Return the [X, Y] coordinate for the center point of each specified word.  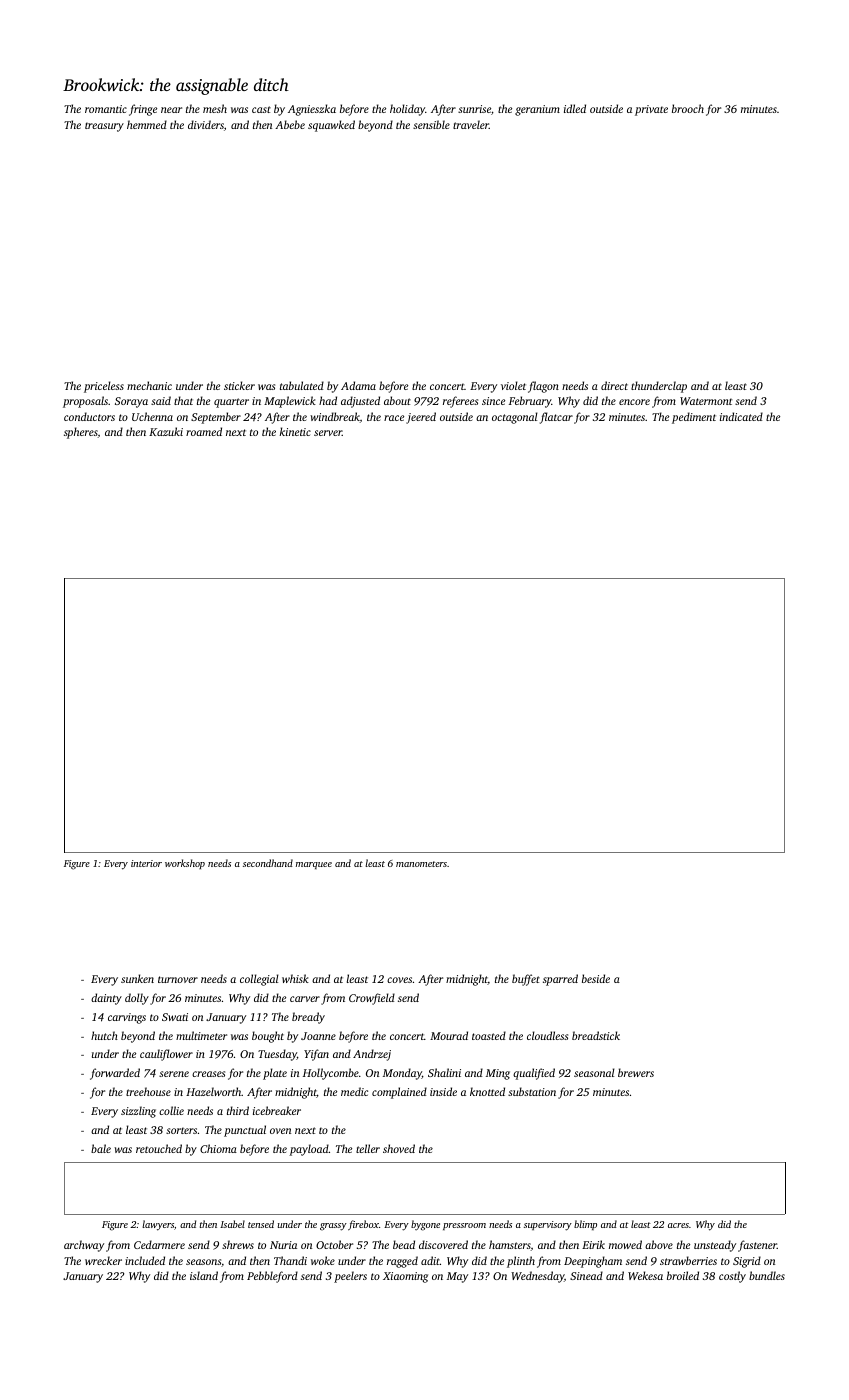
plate [275, 1074]
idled [575, 108]
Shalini [444, 1072]
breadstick [596, 1035]
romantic [106, 109]
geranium [537, 110]
